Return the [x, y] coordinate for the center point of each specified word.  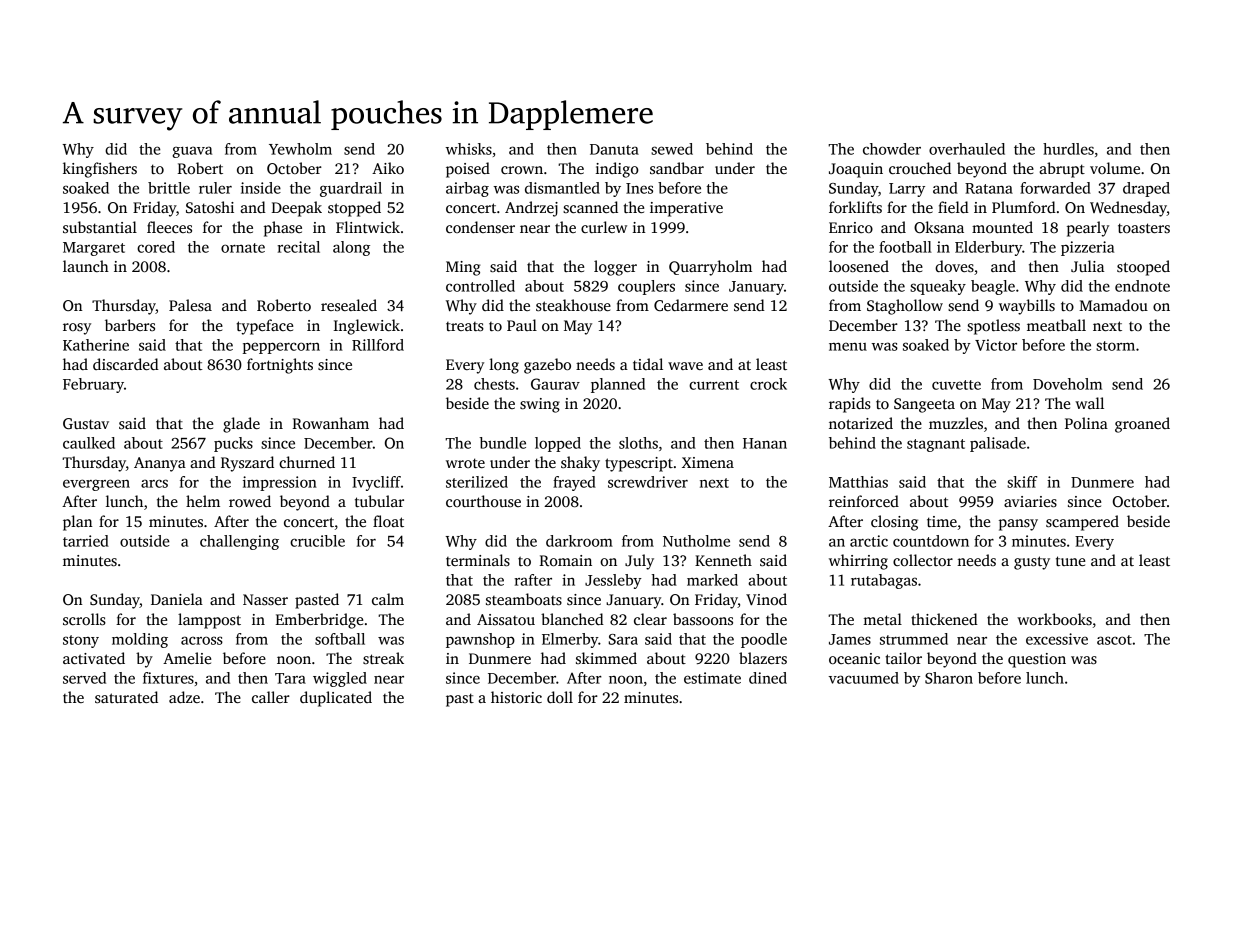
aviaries [1030, 501]
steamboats [524, 599]
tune [1070, 561]
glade [241, 425]
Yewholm [300, 149]
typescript [639, 464]
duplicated [336, 699]
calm [388, 599]
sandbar [677, 168]
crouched [920, 168]
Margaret [94, 249]
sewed [672, 149]
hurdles [1068, 149]
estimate [712, 678]
